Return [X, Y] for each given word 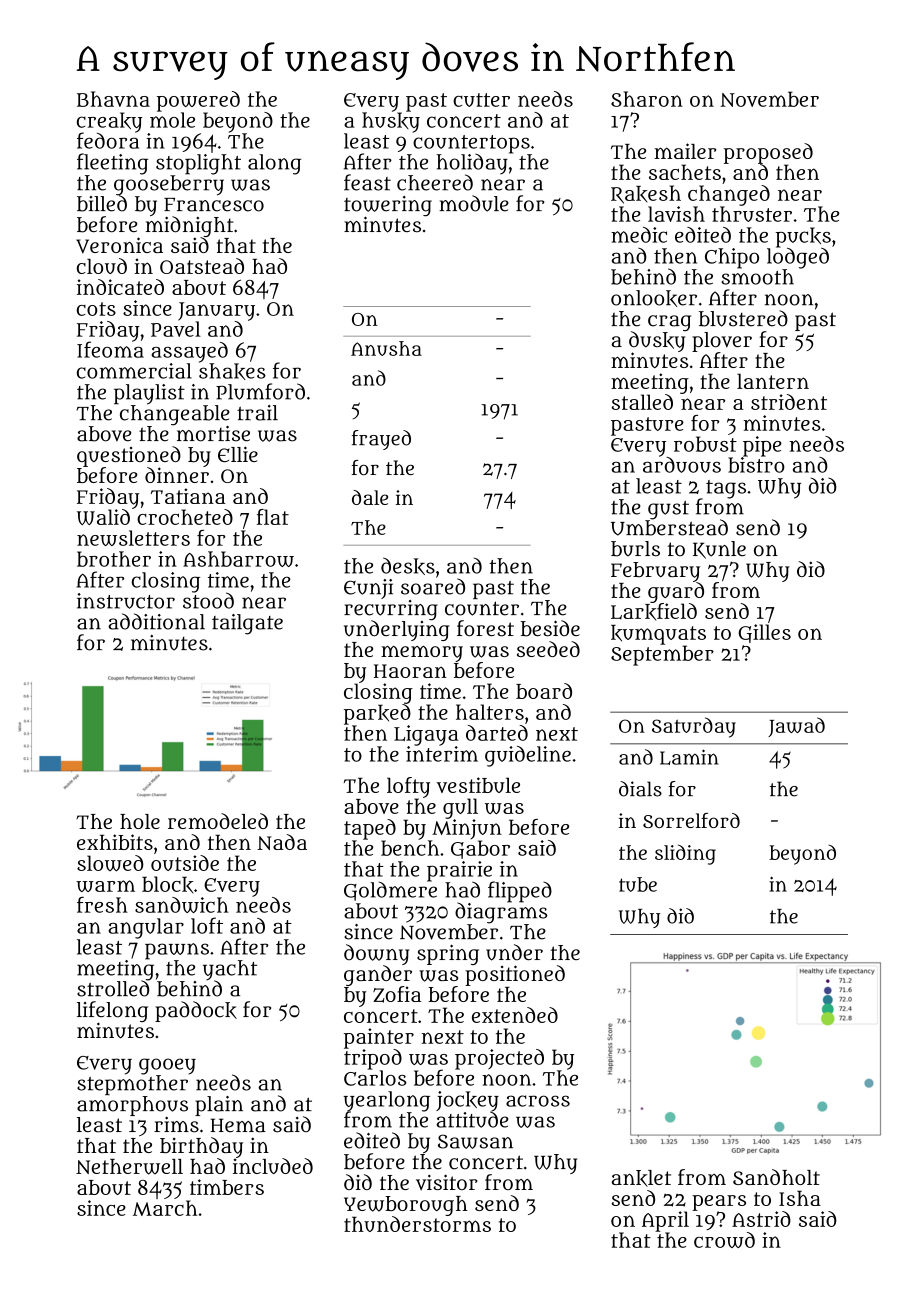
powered [198, 101]
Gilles [764, 633]
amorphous [132, 1106]
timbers [227, 1187]
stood [208, 601]
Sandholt [776, 1177]
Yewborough [406, 1206]
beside [550, 628]
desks [408, 566]
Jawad [796, 727]
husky [391, 122]
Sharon [647, 99]
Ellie [238, 454]
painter [379, 1038]
